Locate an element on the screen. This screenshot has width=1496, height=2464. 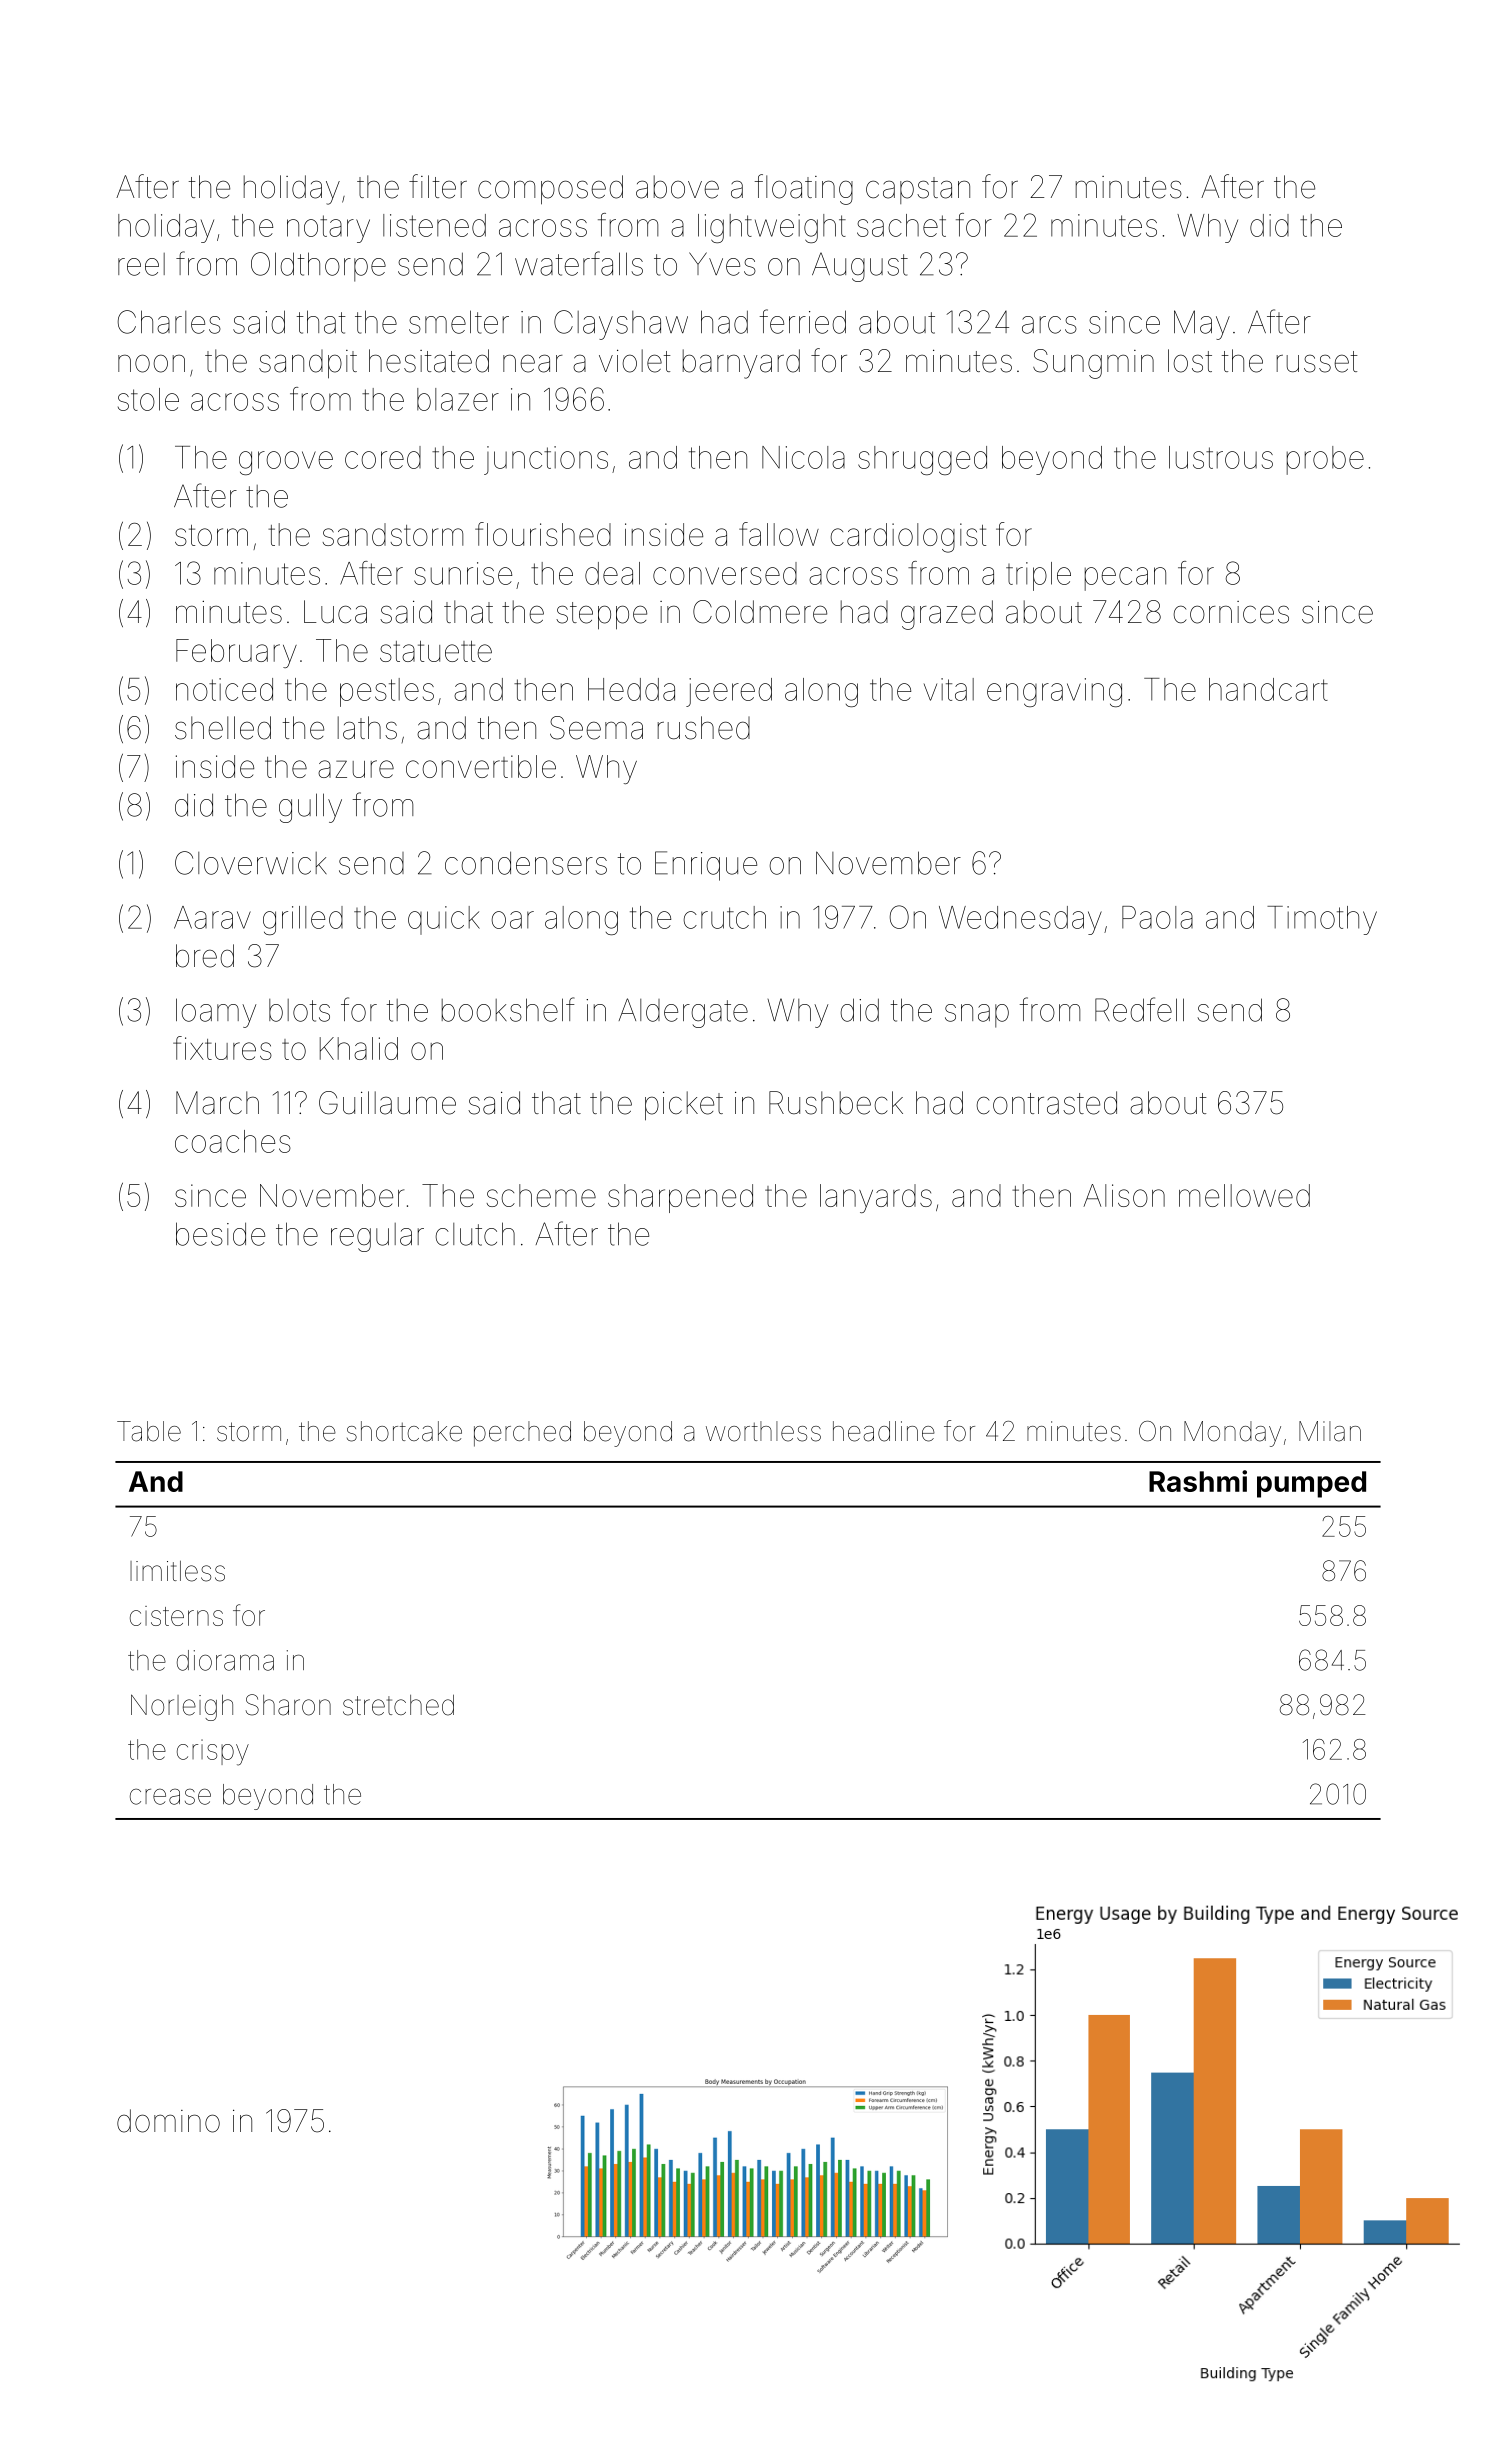
stretched is located at coordinates (398, 1705).
